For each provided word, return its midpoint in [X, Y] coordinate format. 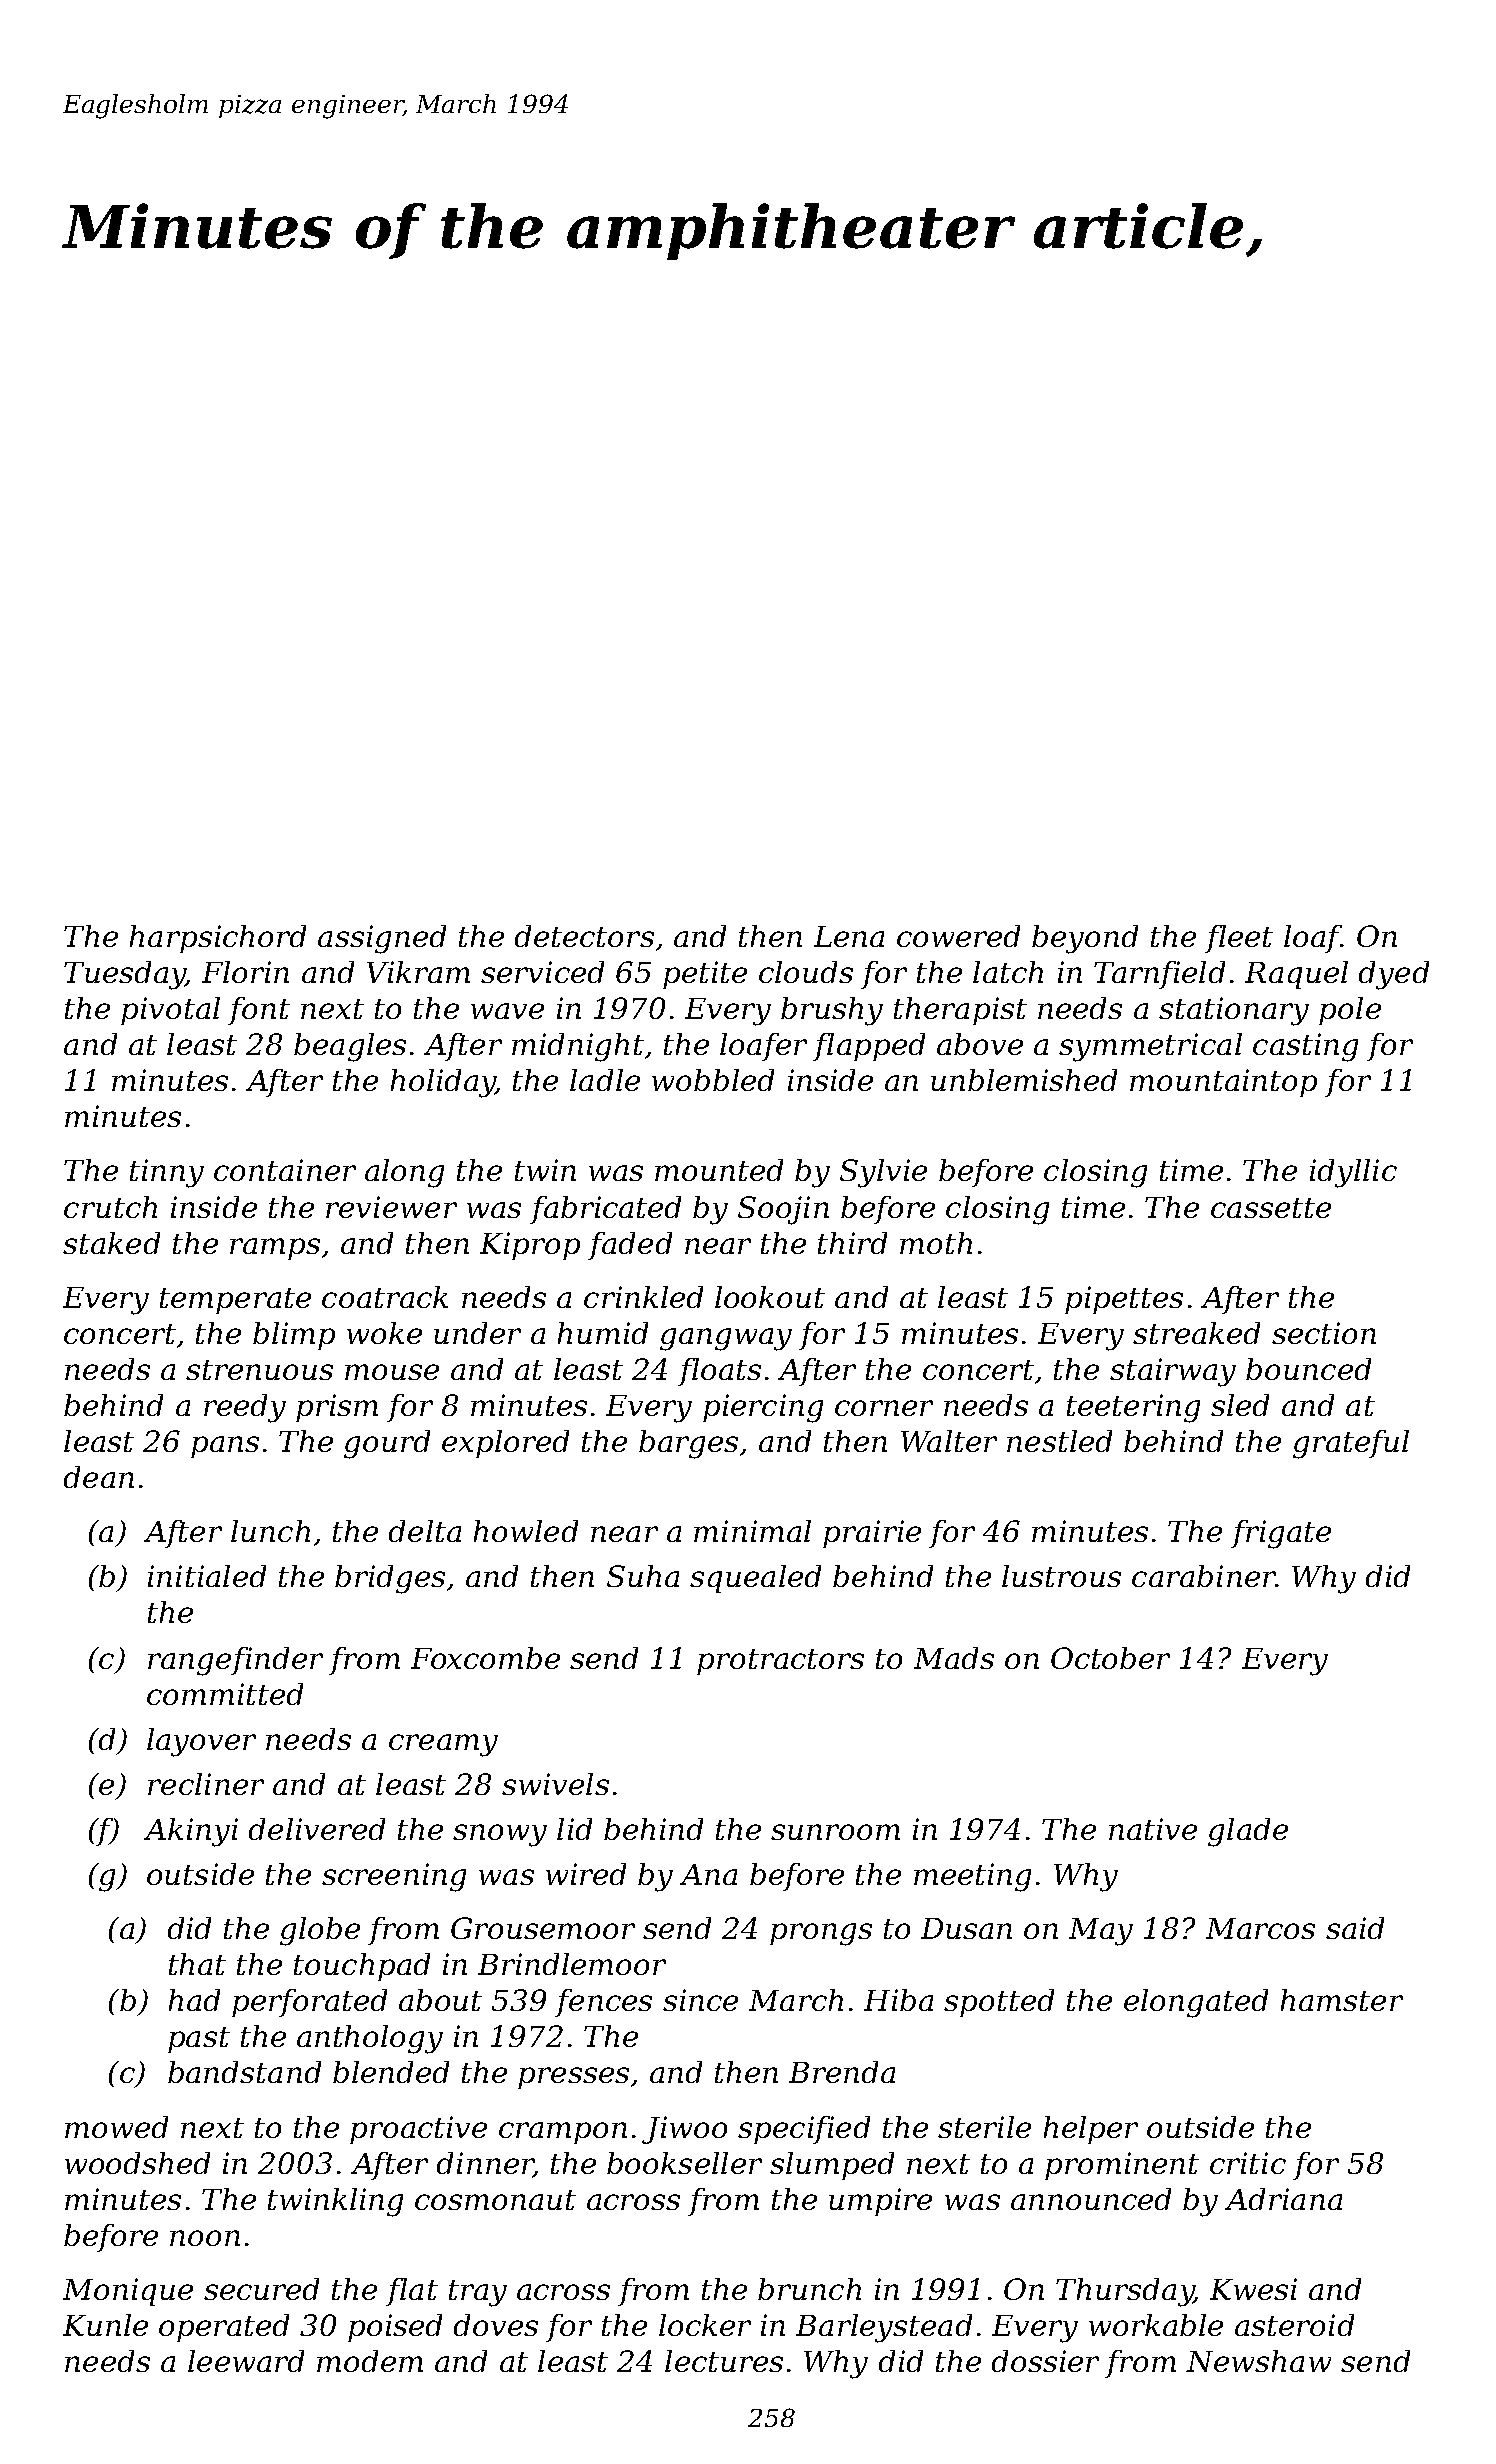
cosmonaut [495, 2200]
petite [705, 975]
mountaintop [1223, 1083]
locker [705, 2325]
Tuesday [125, 975]
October [1110, 1658]
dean [99, 1477]
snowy [500, 1835]
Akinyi [191, 1832]
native [1153, 1829]
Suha [643, 1576]
